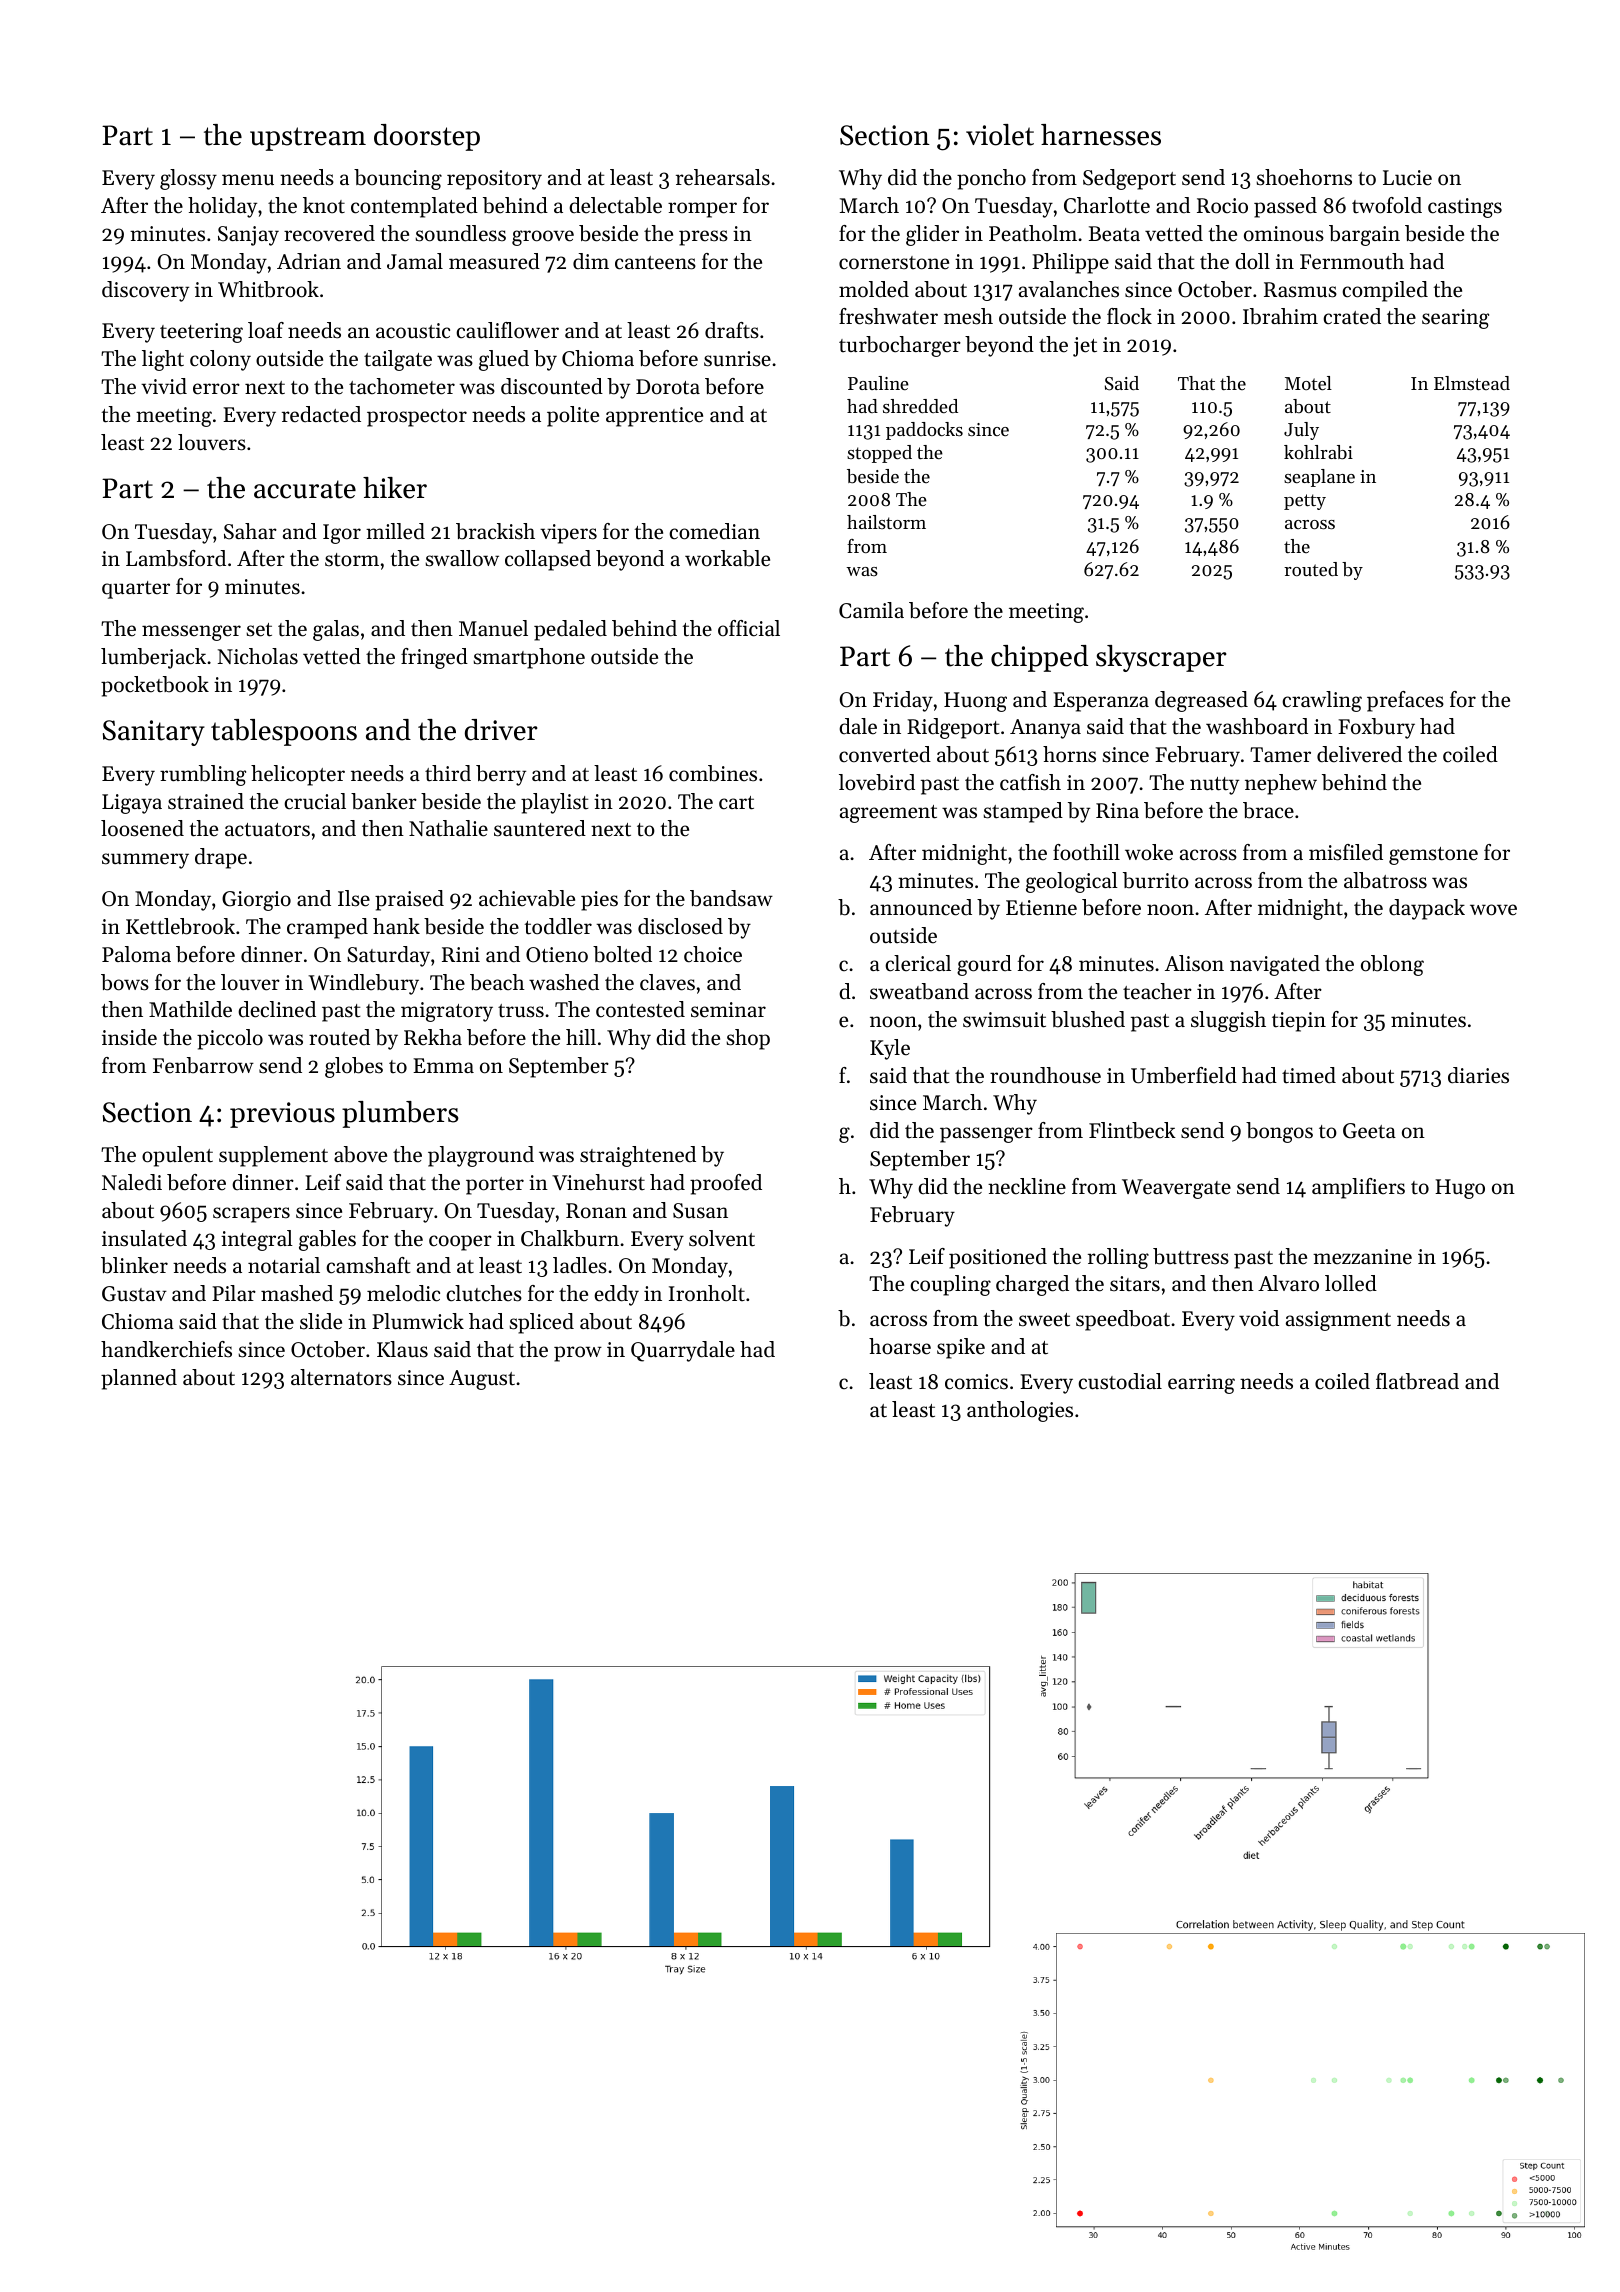 Image resolution: width=1620 pixels, height=2292 pixels. What do you see at coordinates (308, 139) in the document?
I see `upstream` at bounding box center [308, 139].
